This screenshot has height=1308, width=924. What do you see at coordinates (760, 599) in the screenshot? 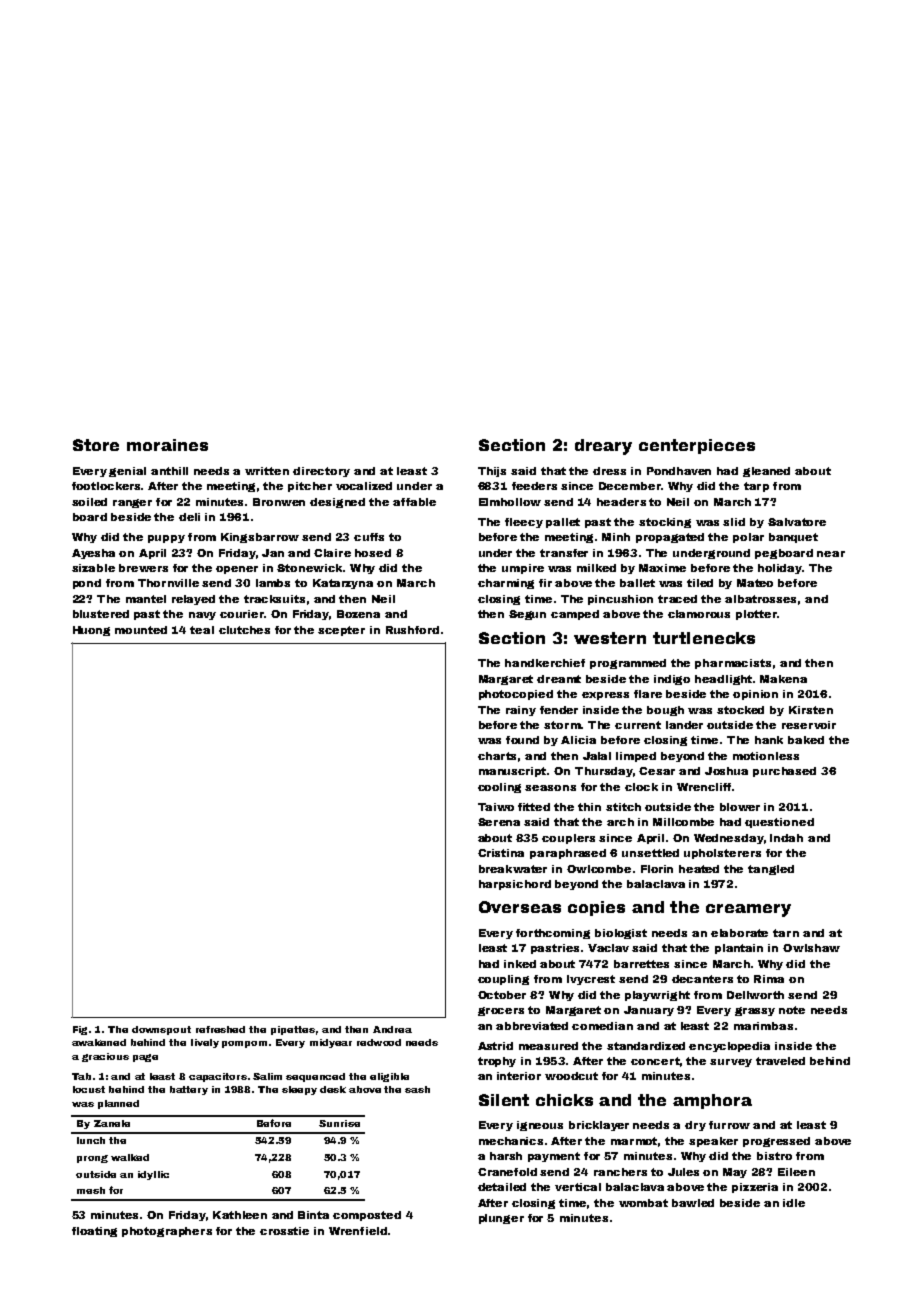
I see `albatrosses` at bounding box center [760, 599].
